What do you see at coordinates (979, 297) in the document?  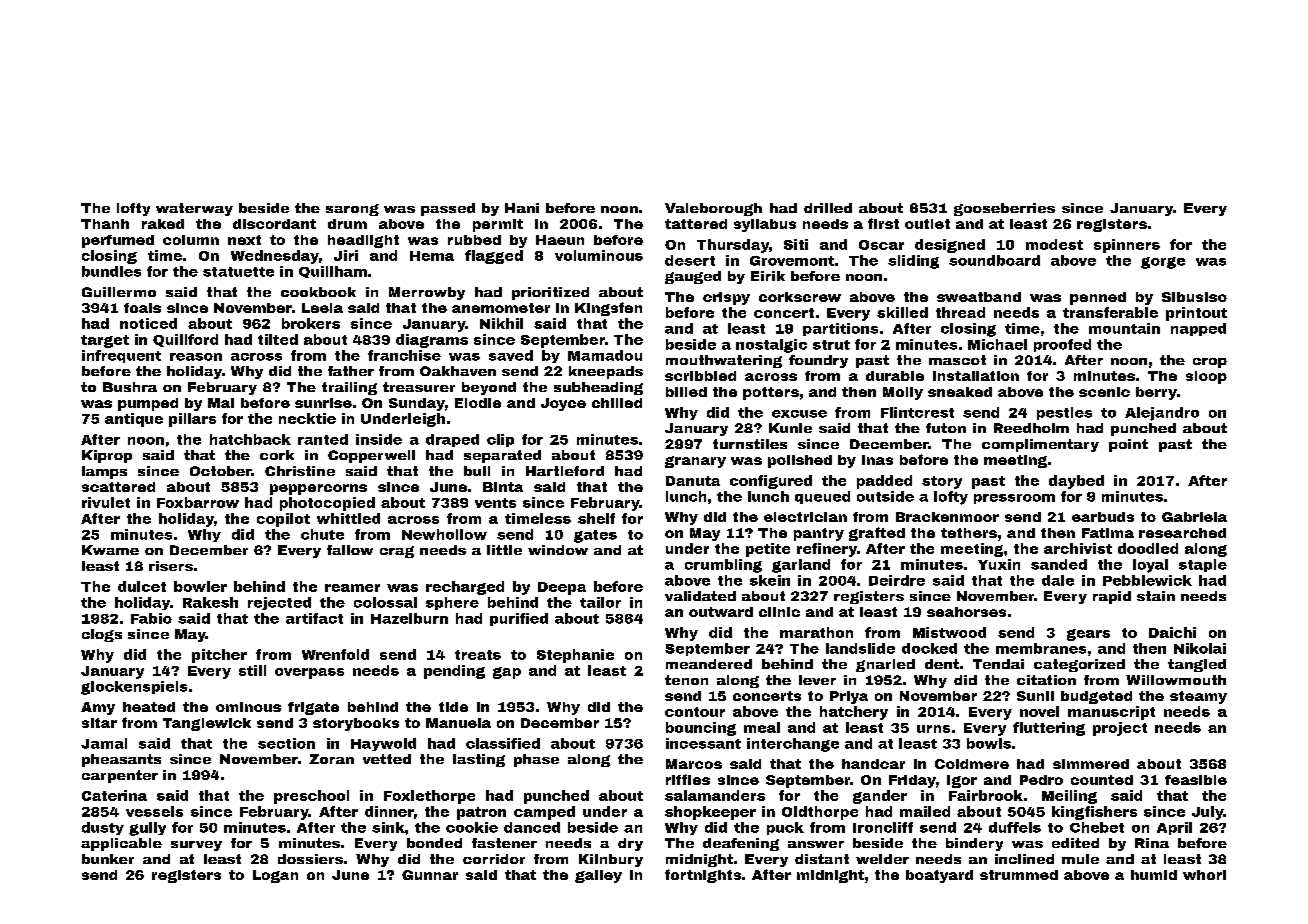 I see `sweatband` at bounding box center [979, 297].
